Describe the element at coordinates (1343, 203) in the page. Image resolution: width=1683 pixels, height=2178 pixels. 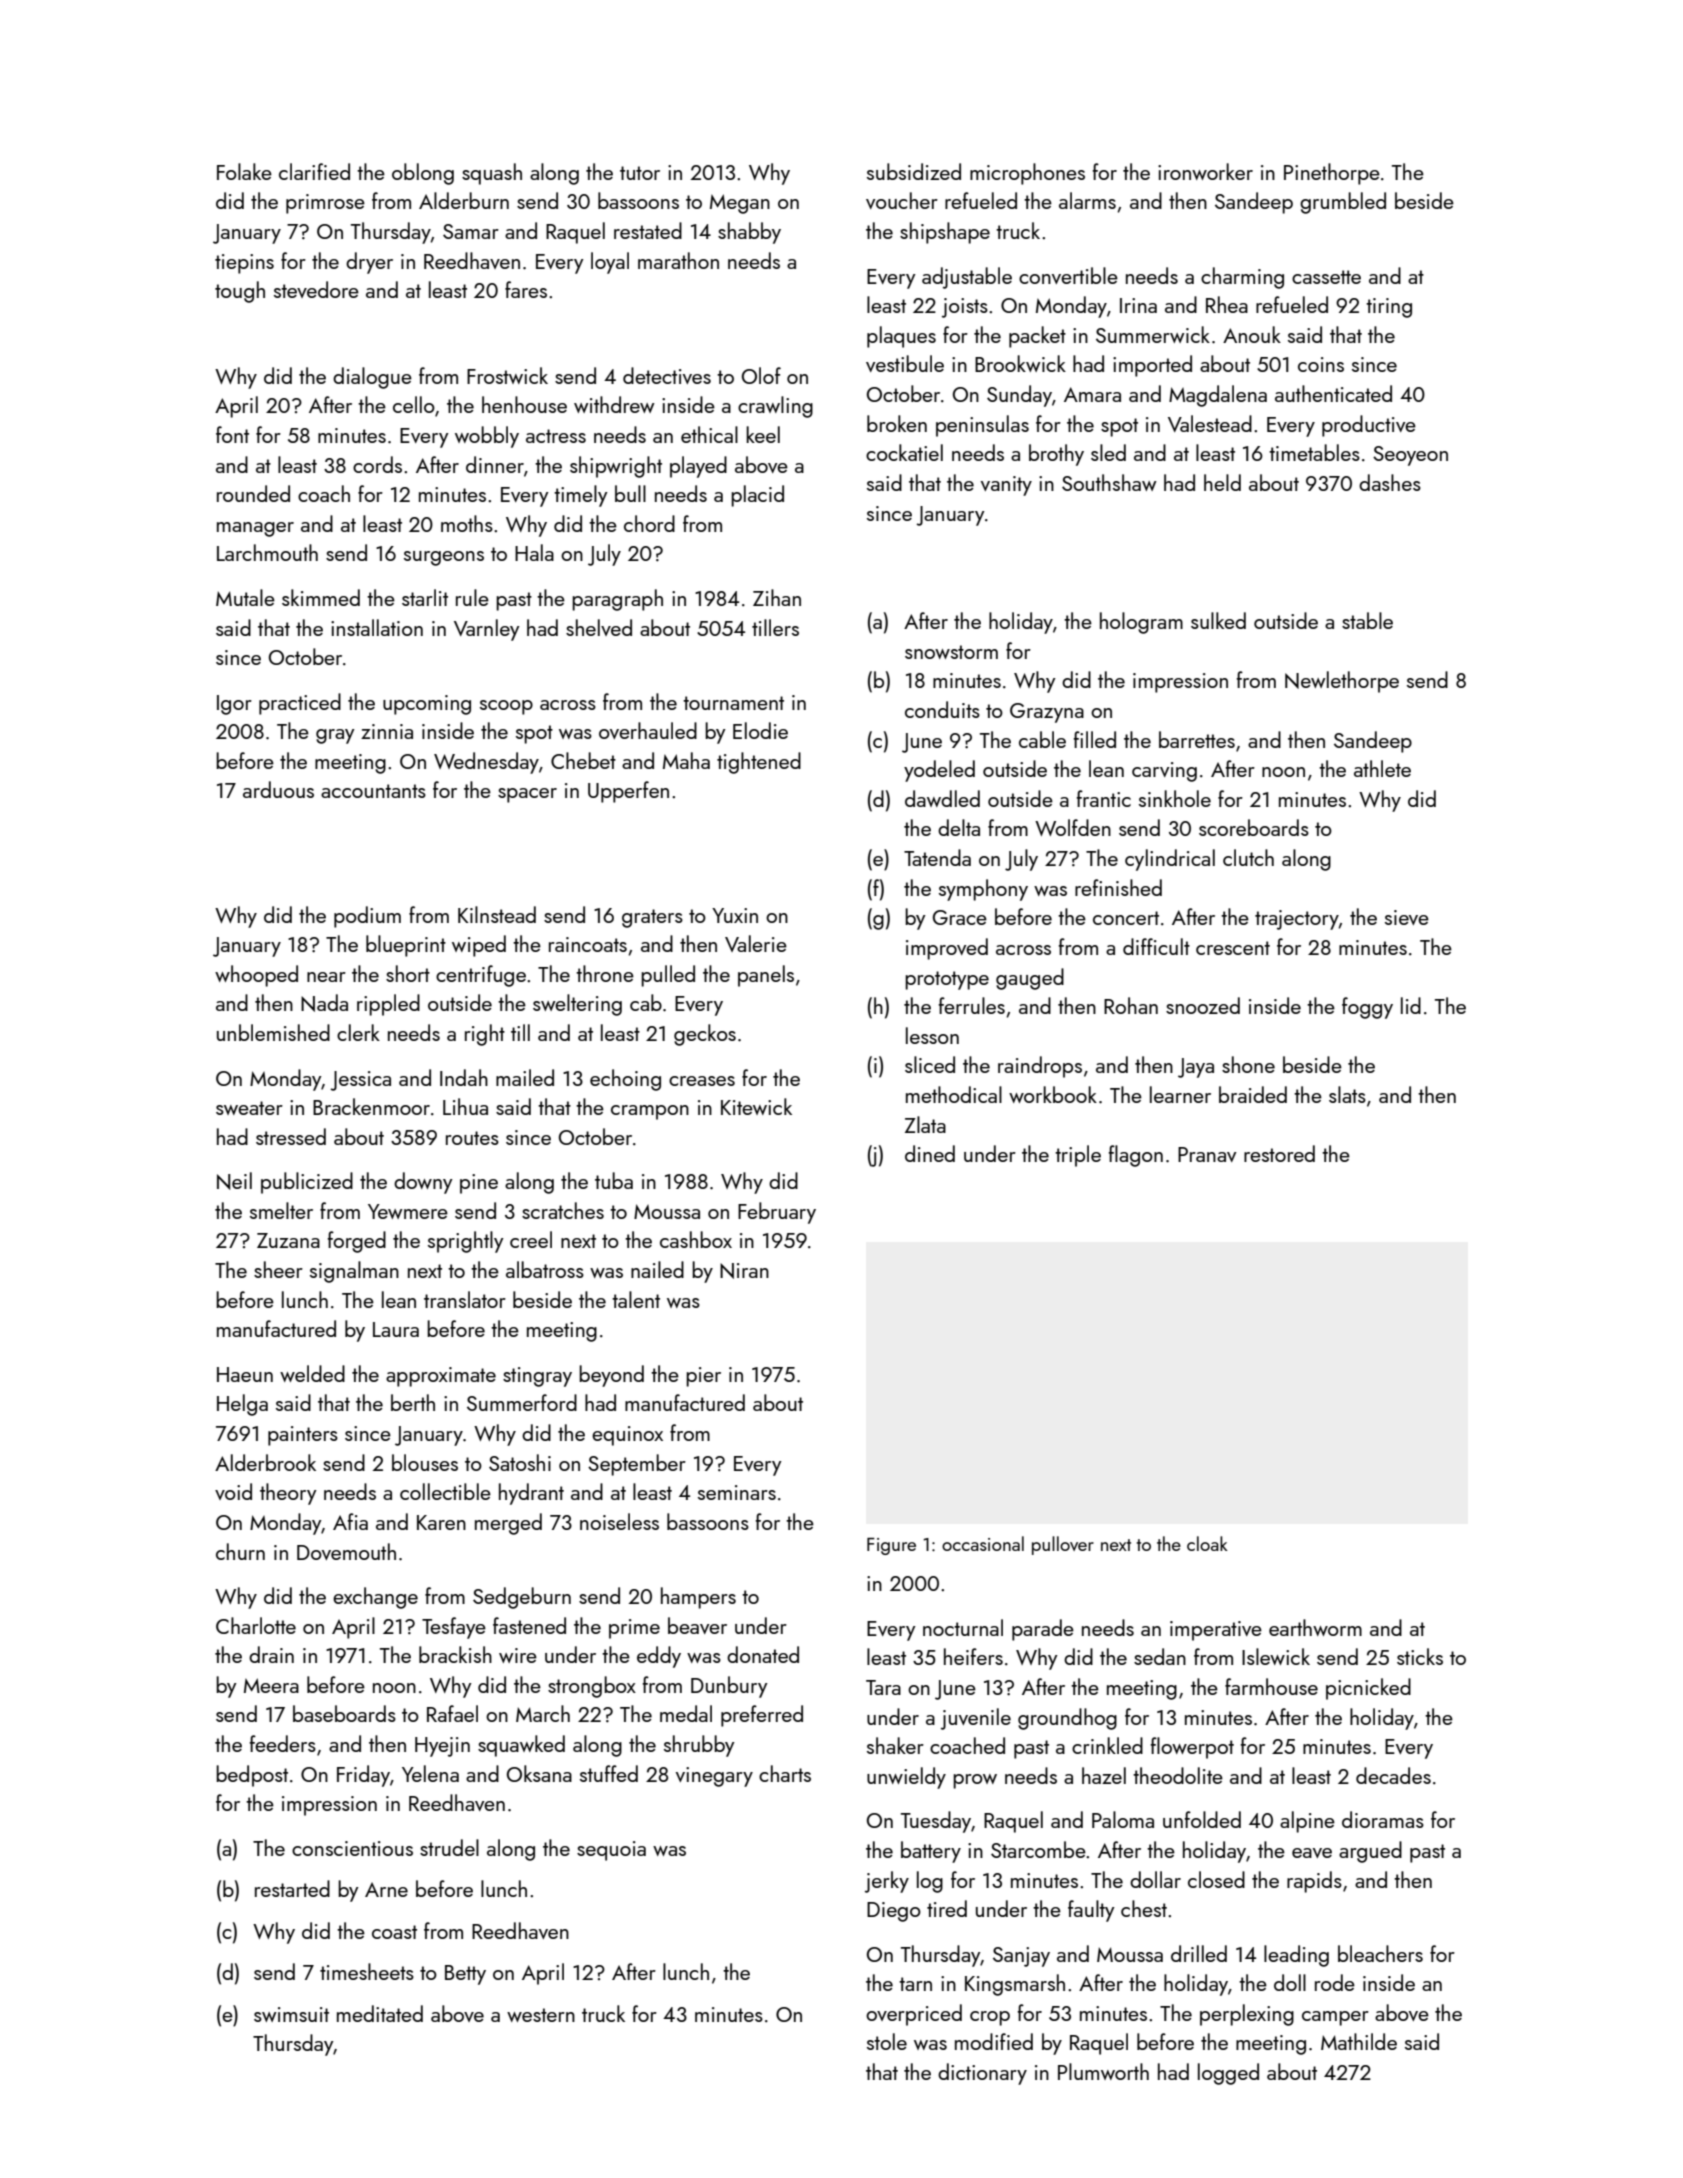
I see `grumbled` at that location.
